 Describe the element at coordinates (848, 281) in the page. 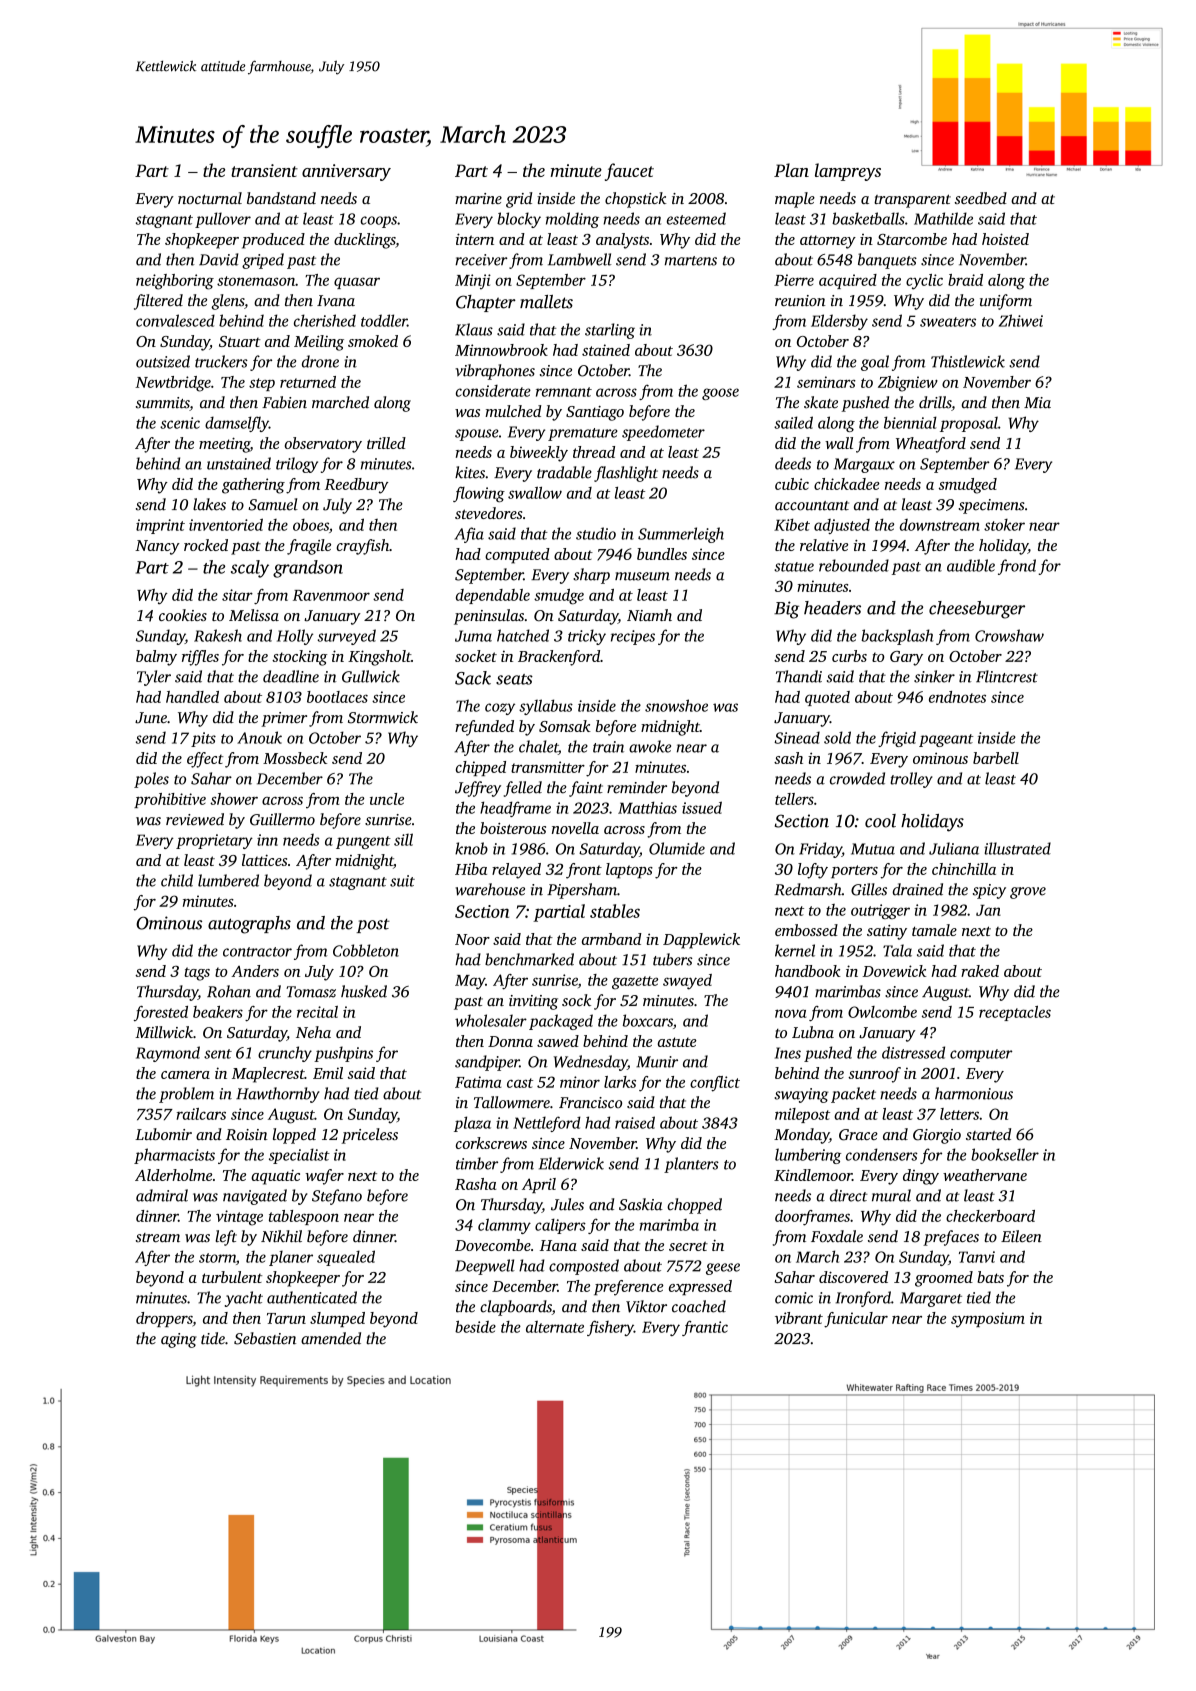

I see `acquired` at that location.
